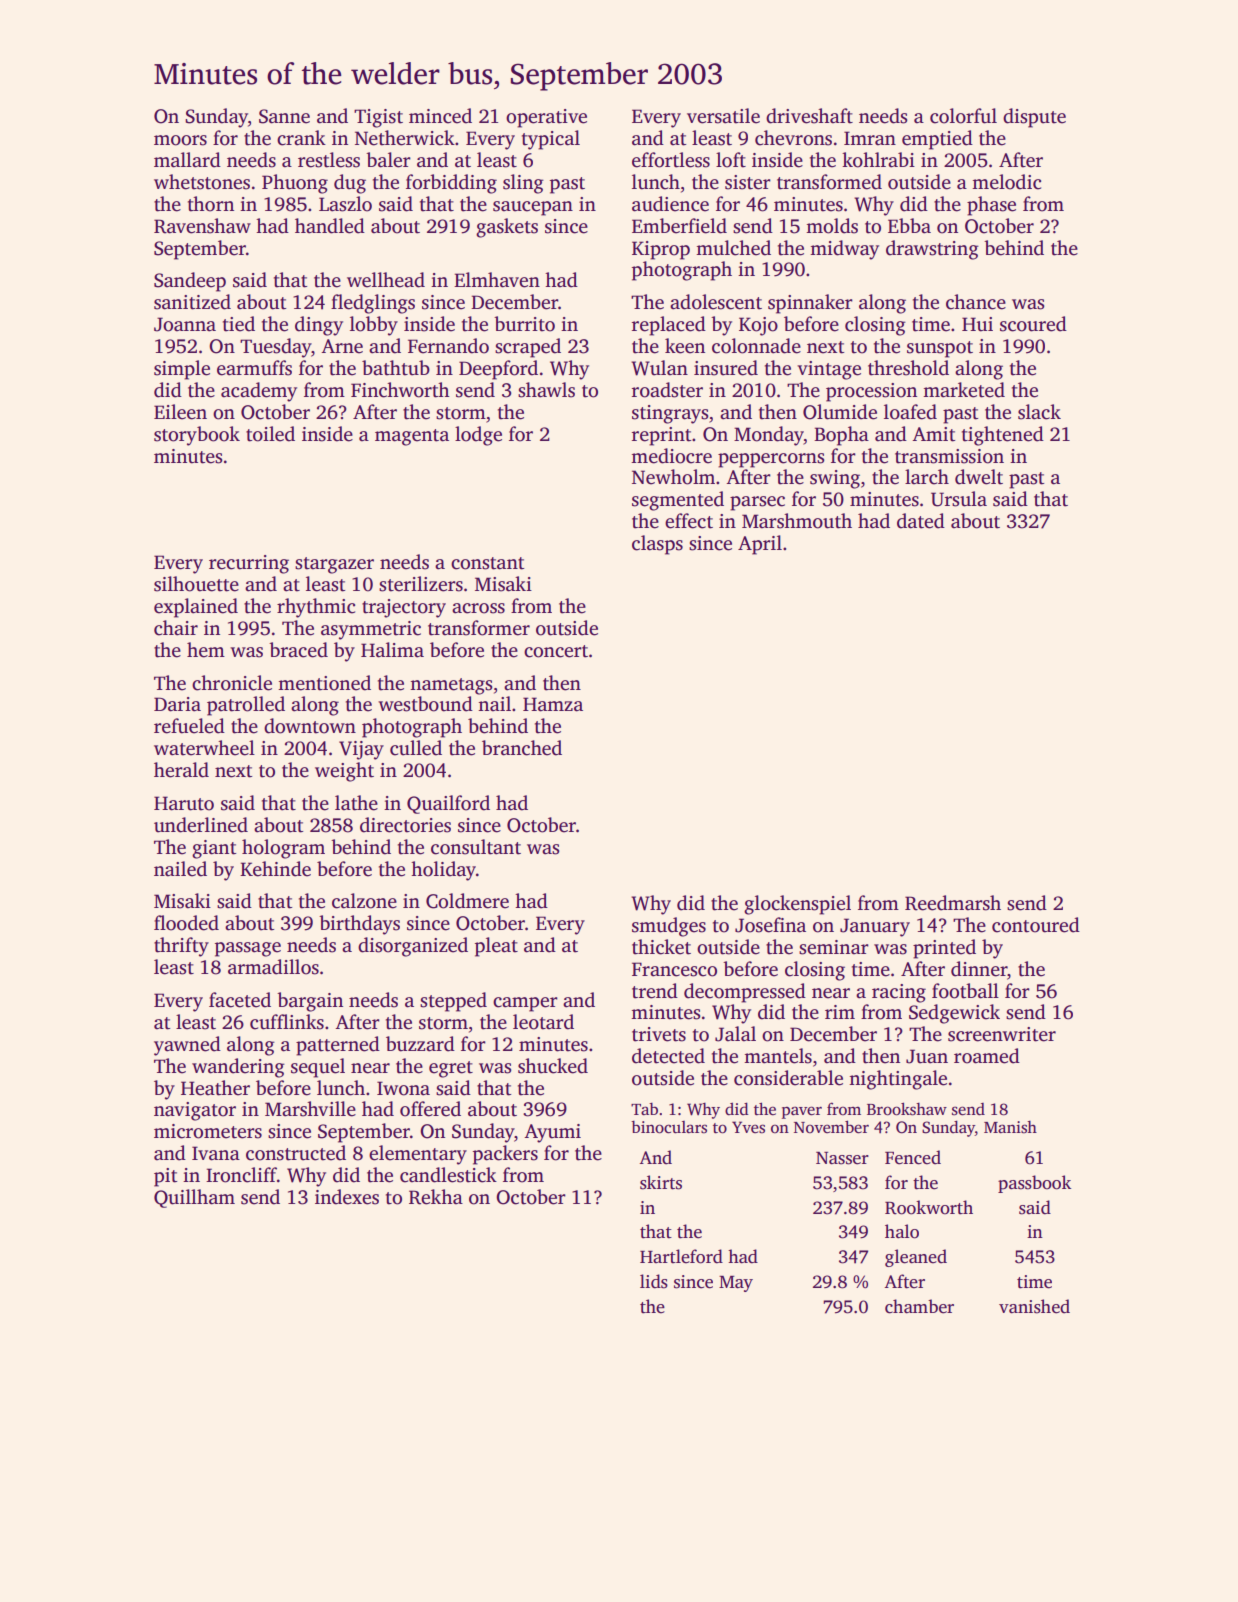 Image resolution: width=1238 pixels, height=1602 pixels. What do you see at coordinates (284, 116) in the screenshot?
I see `Sanne` at bounding box center [284, 116].
